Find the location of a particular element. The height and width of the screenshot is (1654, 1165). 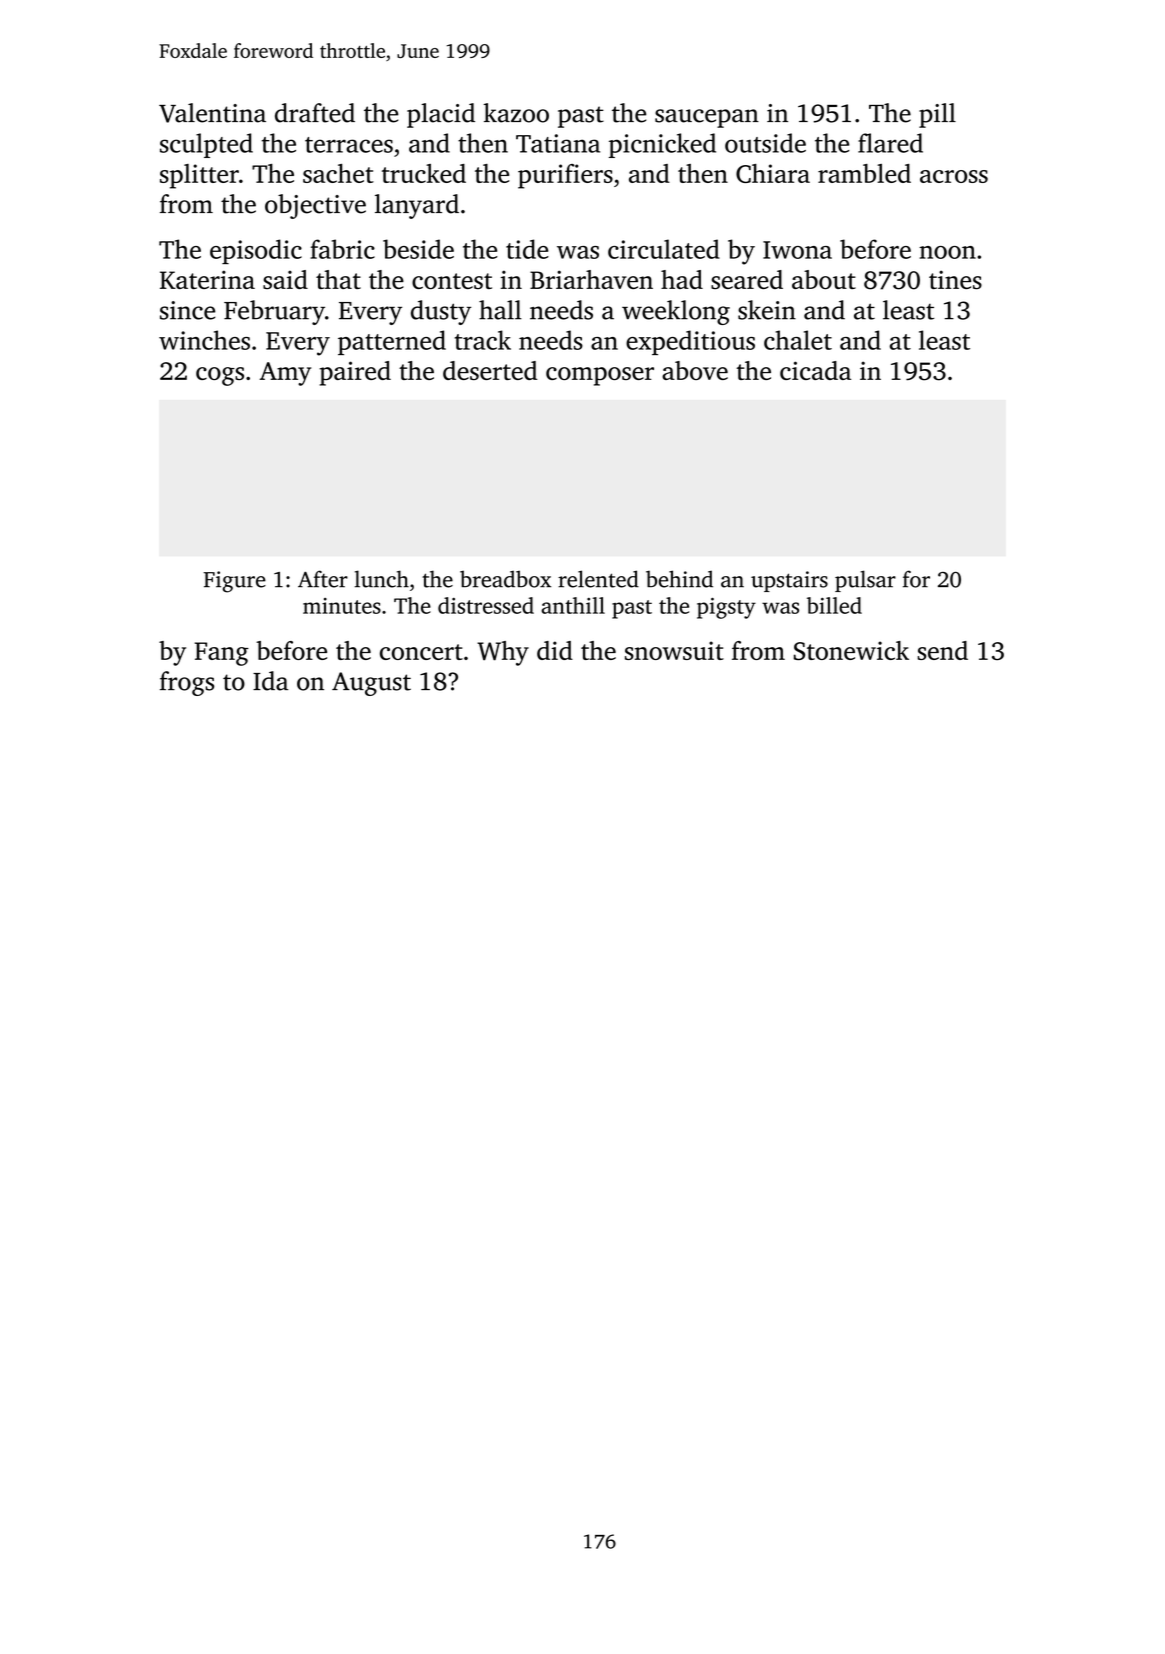

cicada is located at coordinates (815, 370).
